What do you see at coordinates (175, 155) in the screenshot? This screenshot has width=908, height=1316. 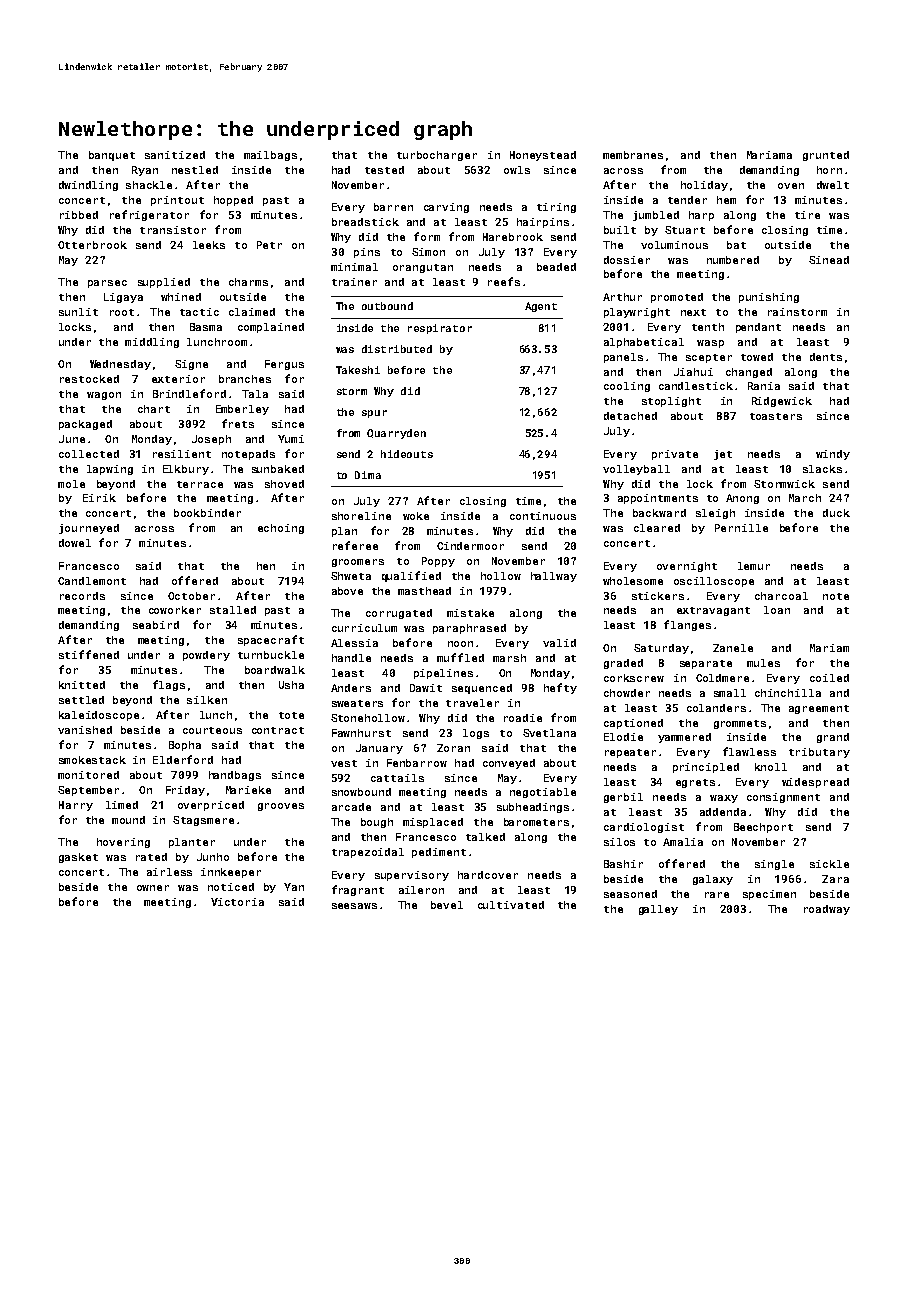 I see `sanitized` at bounding box center [175, 155].
